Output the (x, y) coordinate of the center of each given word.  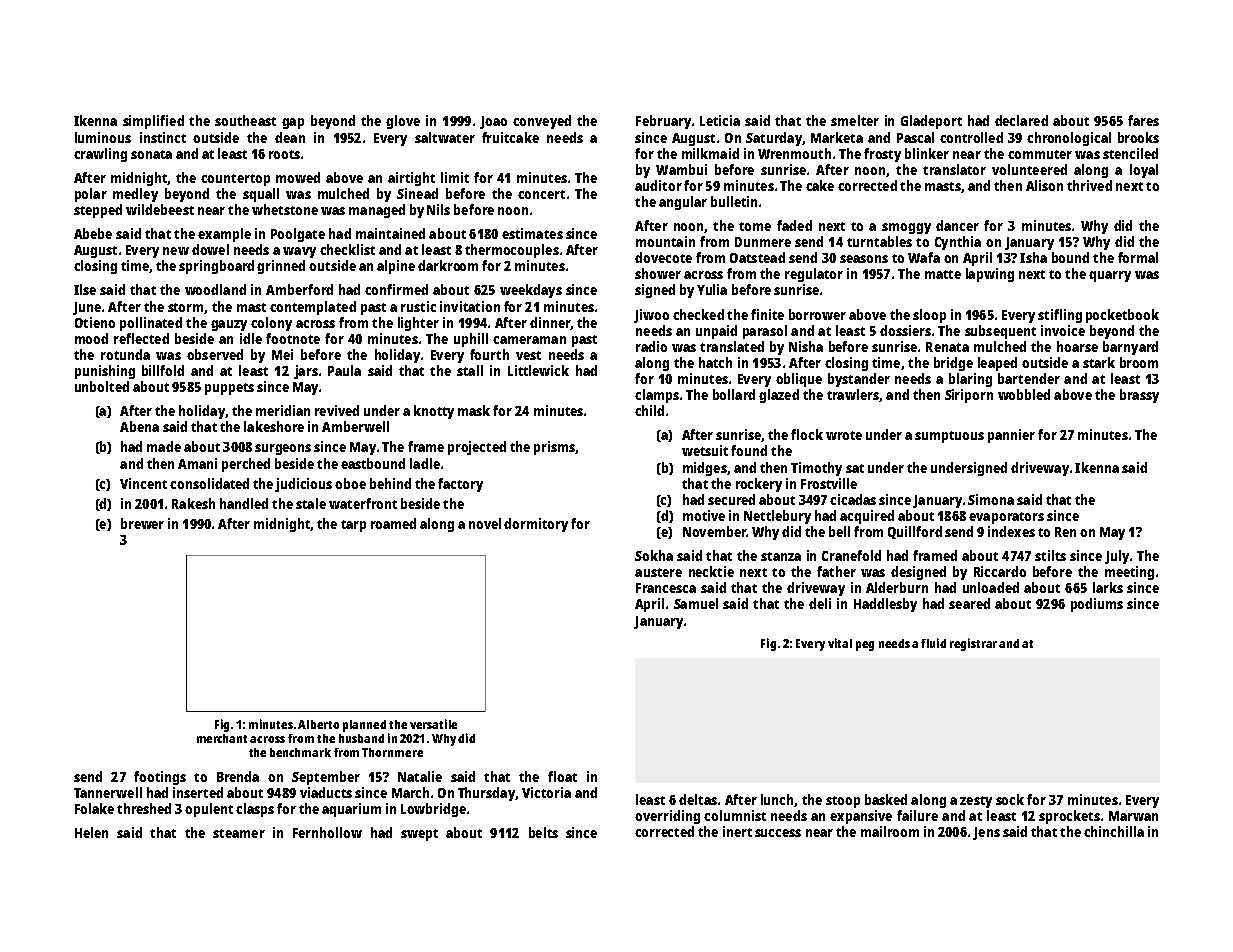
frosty (882, 155)
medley (135, 195)
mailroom (890, 831)
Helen (91, 832)
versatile (433, 724)
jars (306, 372)
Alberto (318, 724)
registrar (973, 644)
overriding (667, 817)
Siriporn (969, 396)
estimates (532, 233)
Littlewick (538, 370)
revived (337, 410)
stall (470, 370)
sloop (929, 316)
